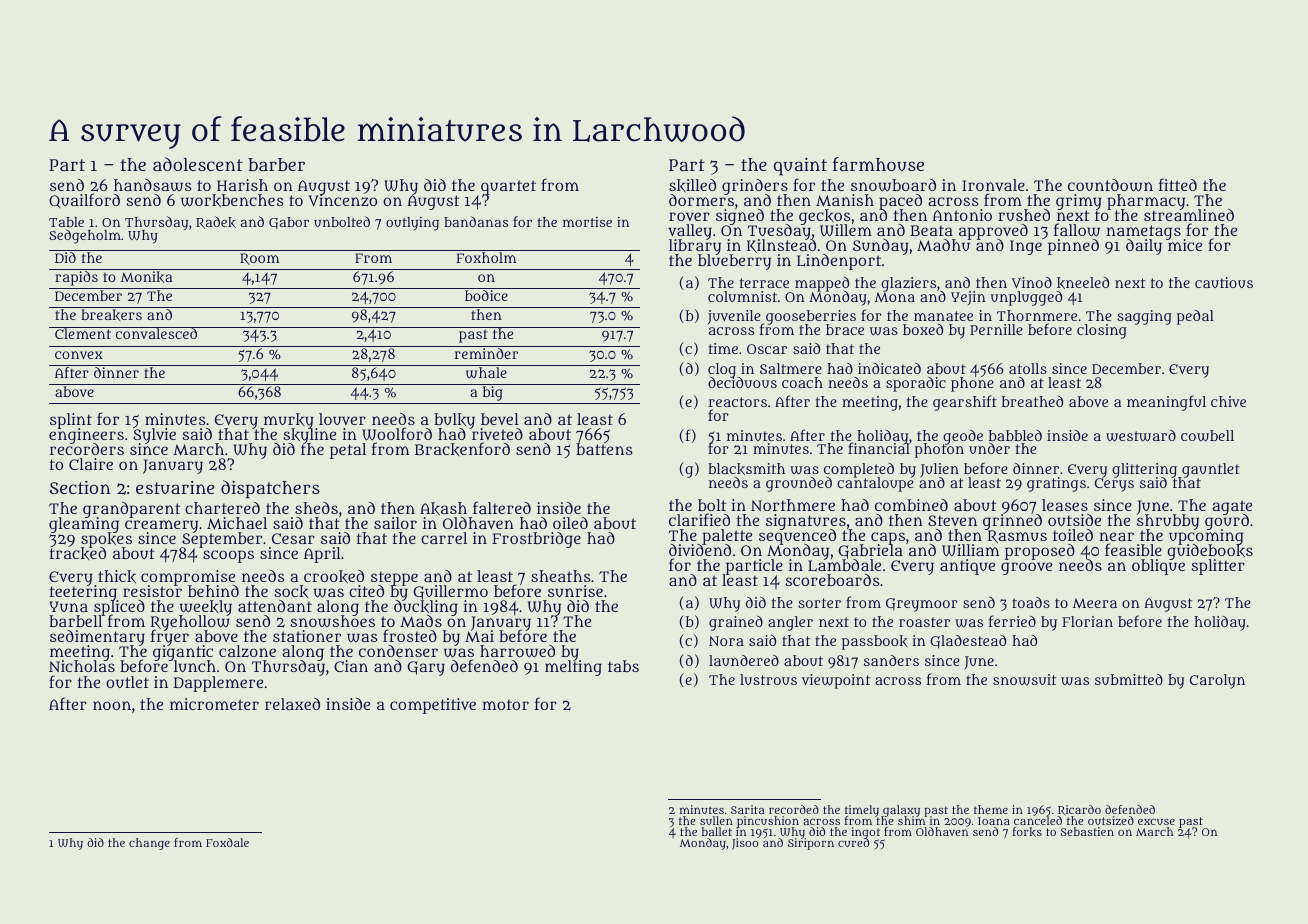  Describe the element at coordinates (1210, 470) in the screenshot. I see `gauntlet` at that location.
